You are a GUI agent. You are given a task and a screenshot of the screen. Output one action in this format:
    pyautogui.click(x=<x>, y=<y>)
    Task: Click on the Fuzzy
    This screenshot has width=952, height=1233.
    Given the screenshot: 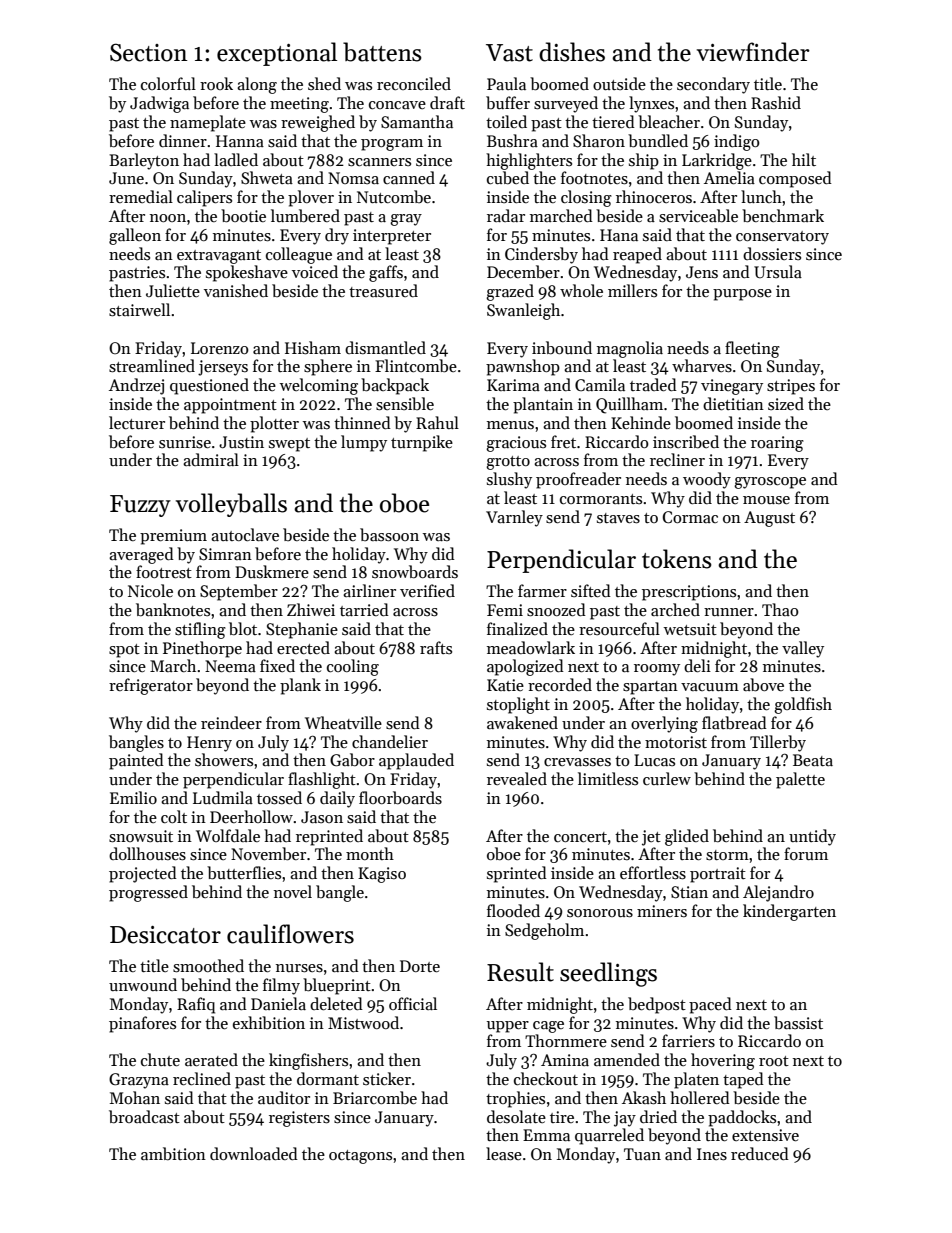 What is the action you would take?
    pyautogui.click(x=140, y=506)
